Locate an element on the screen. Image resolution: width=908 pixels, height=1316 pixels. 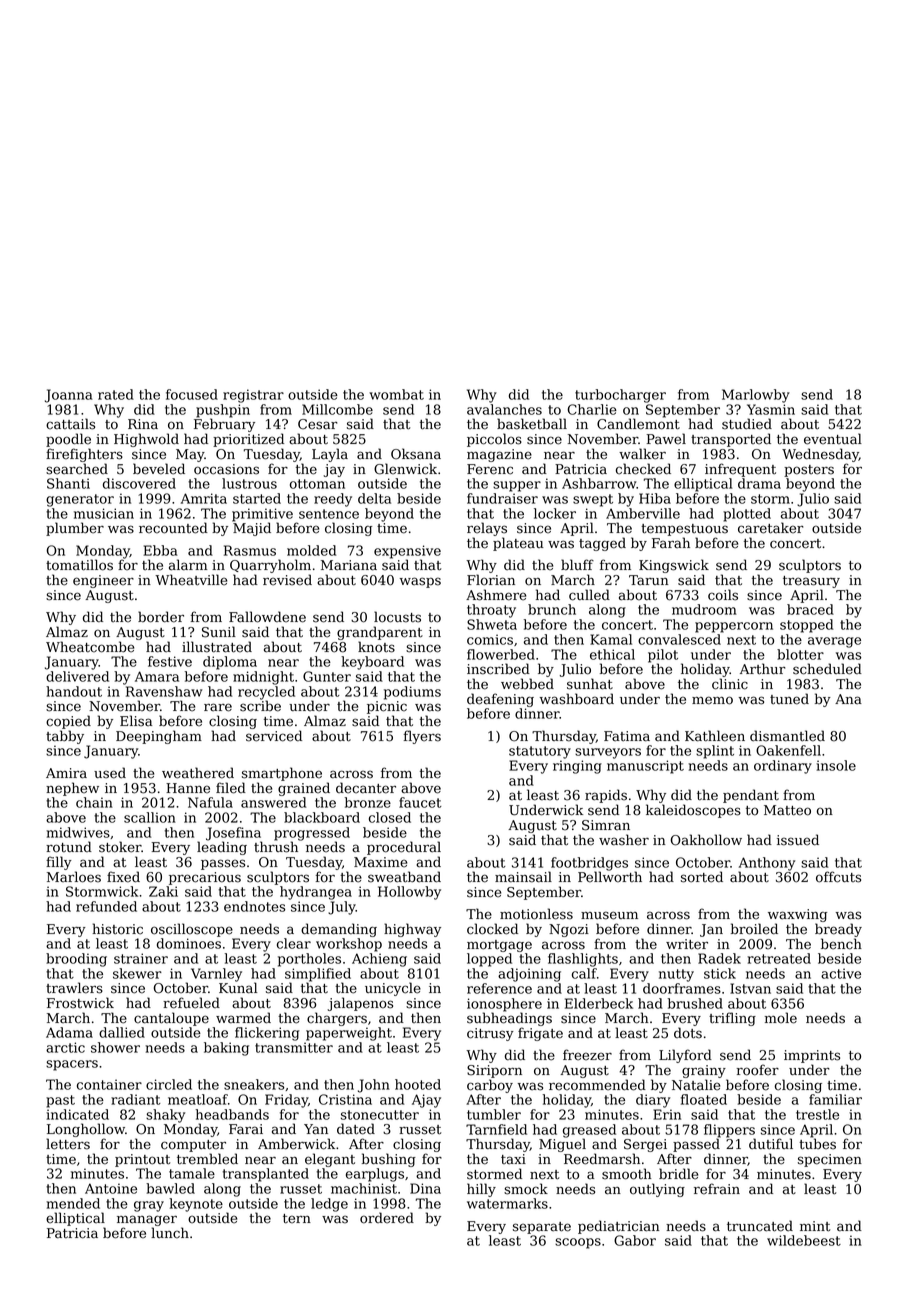
warmed is located at coordinates (243, 1018).
